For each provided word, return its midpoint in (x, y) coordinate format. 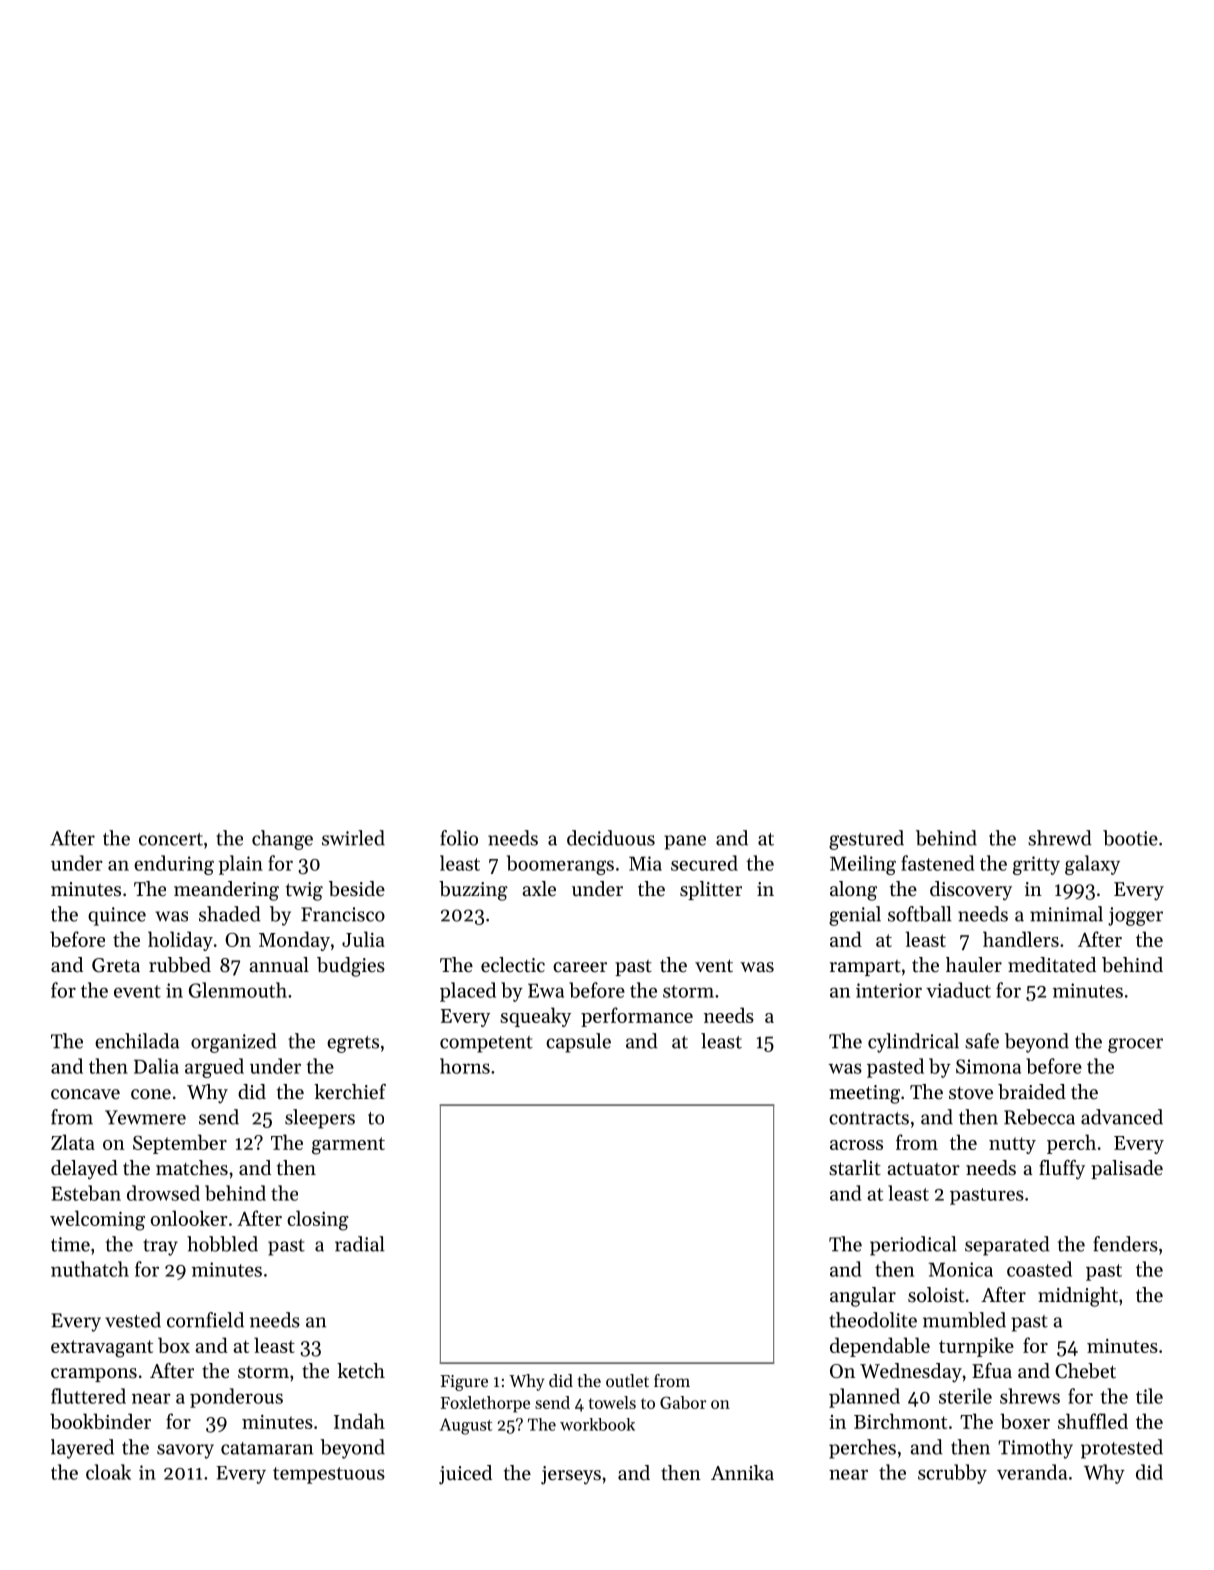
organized (234, 1043)
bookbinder (100, 1421)
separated (1007, 1246)
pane (685, 842)
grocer (1135, 1045)
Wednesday (911, 1373)
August (466, 1426)
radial (360, 1244)
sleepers (320, 1119)
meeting (864, 1094)
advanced (1122, 1117)
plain (240, 865)
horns (465, 1066)
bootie (1130, 838)
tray (160, 1247)
